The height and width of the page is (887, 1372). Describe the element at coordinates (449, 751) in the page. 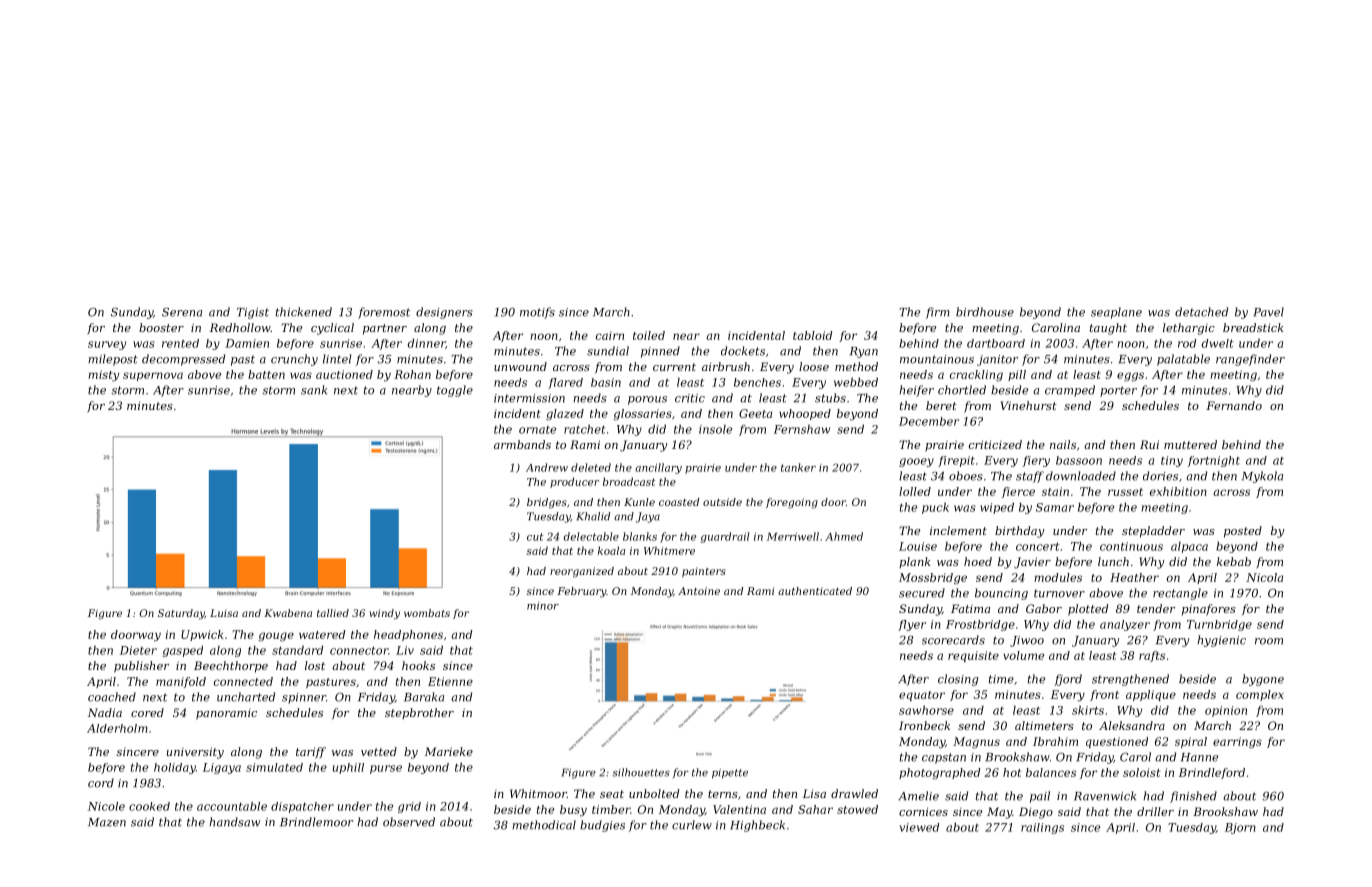

I see `Marieke` at that location.
